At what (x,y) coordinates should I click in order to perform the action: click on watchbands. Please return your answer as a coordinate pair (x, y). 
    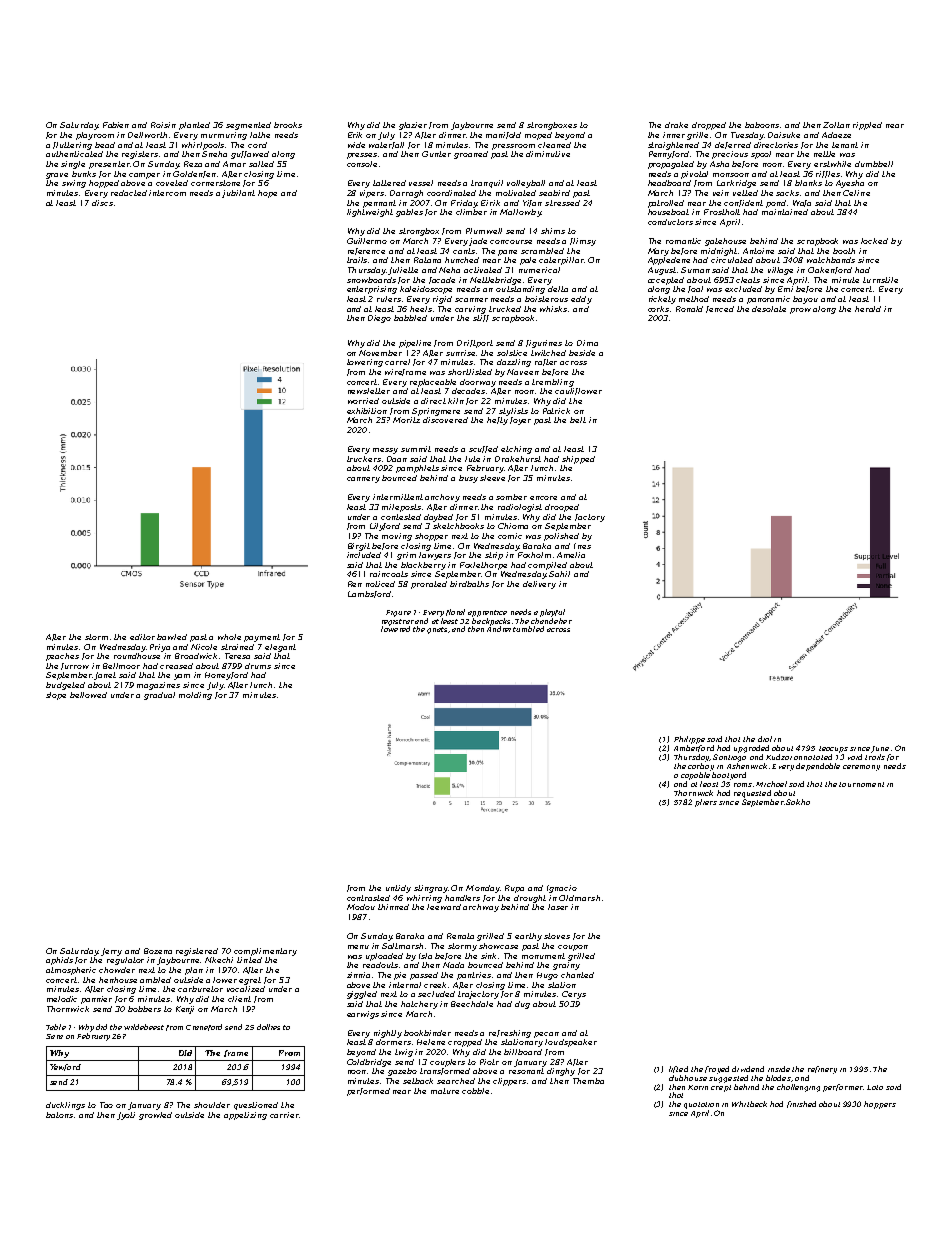
    Looking at the image, I should click on (831, 260).
